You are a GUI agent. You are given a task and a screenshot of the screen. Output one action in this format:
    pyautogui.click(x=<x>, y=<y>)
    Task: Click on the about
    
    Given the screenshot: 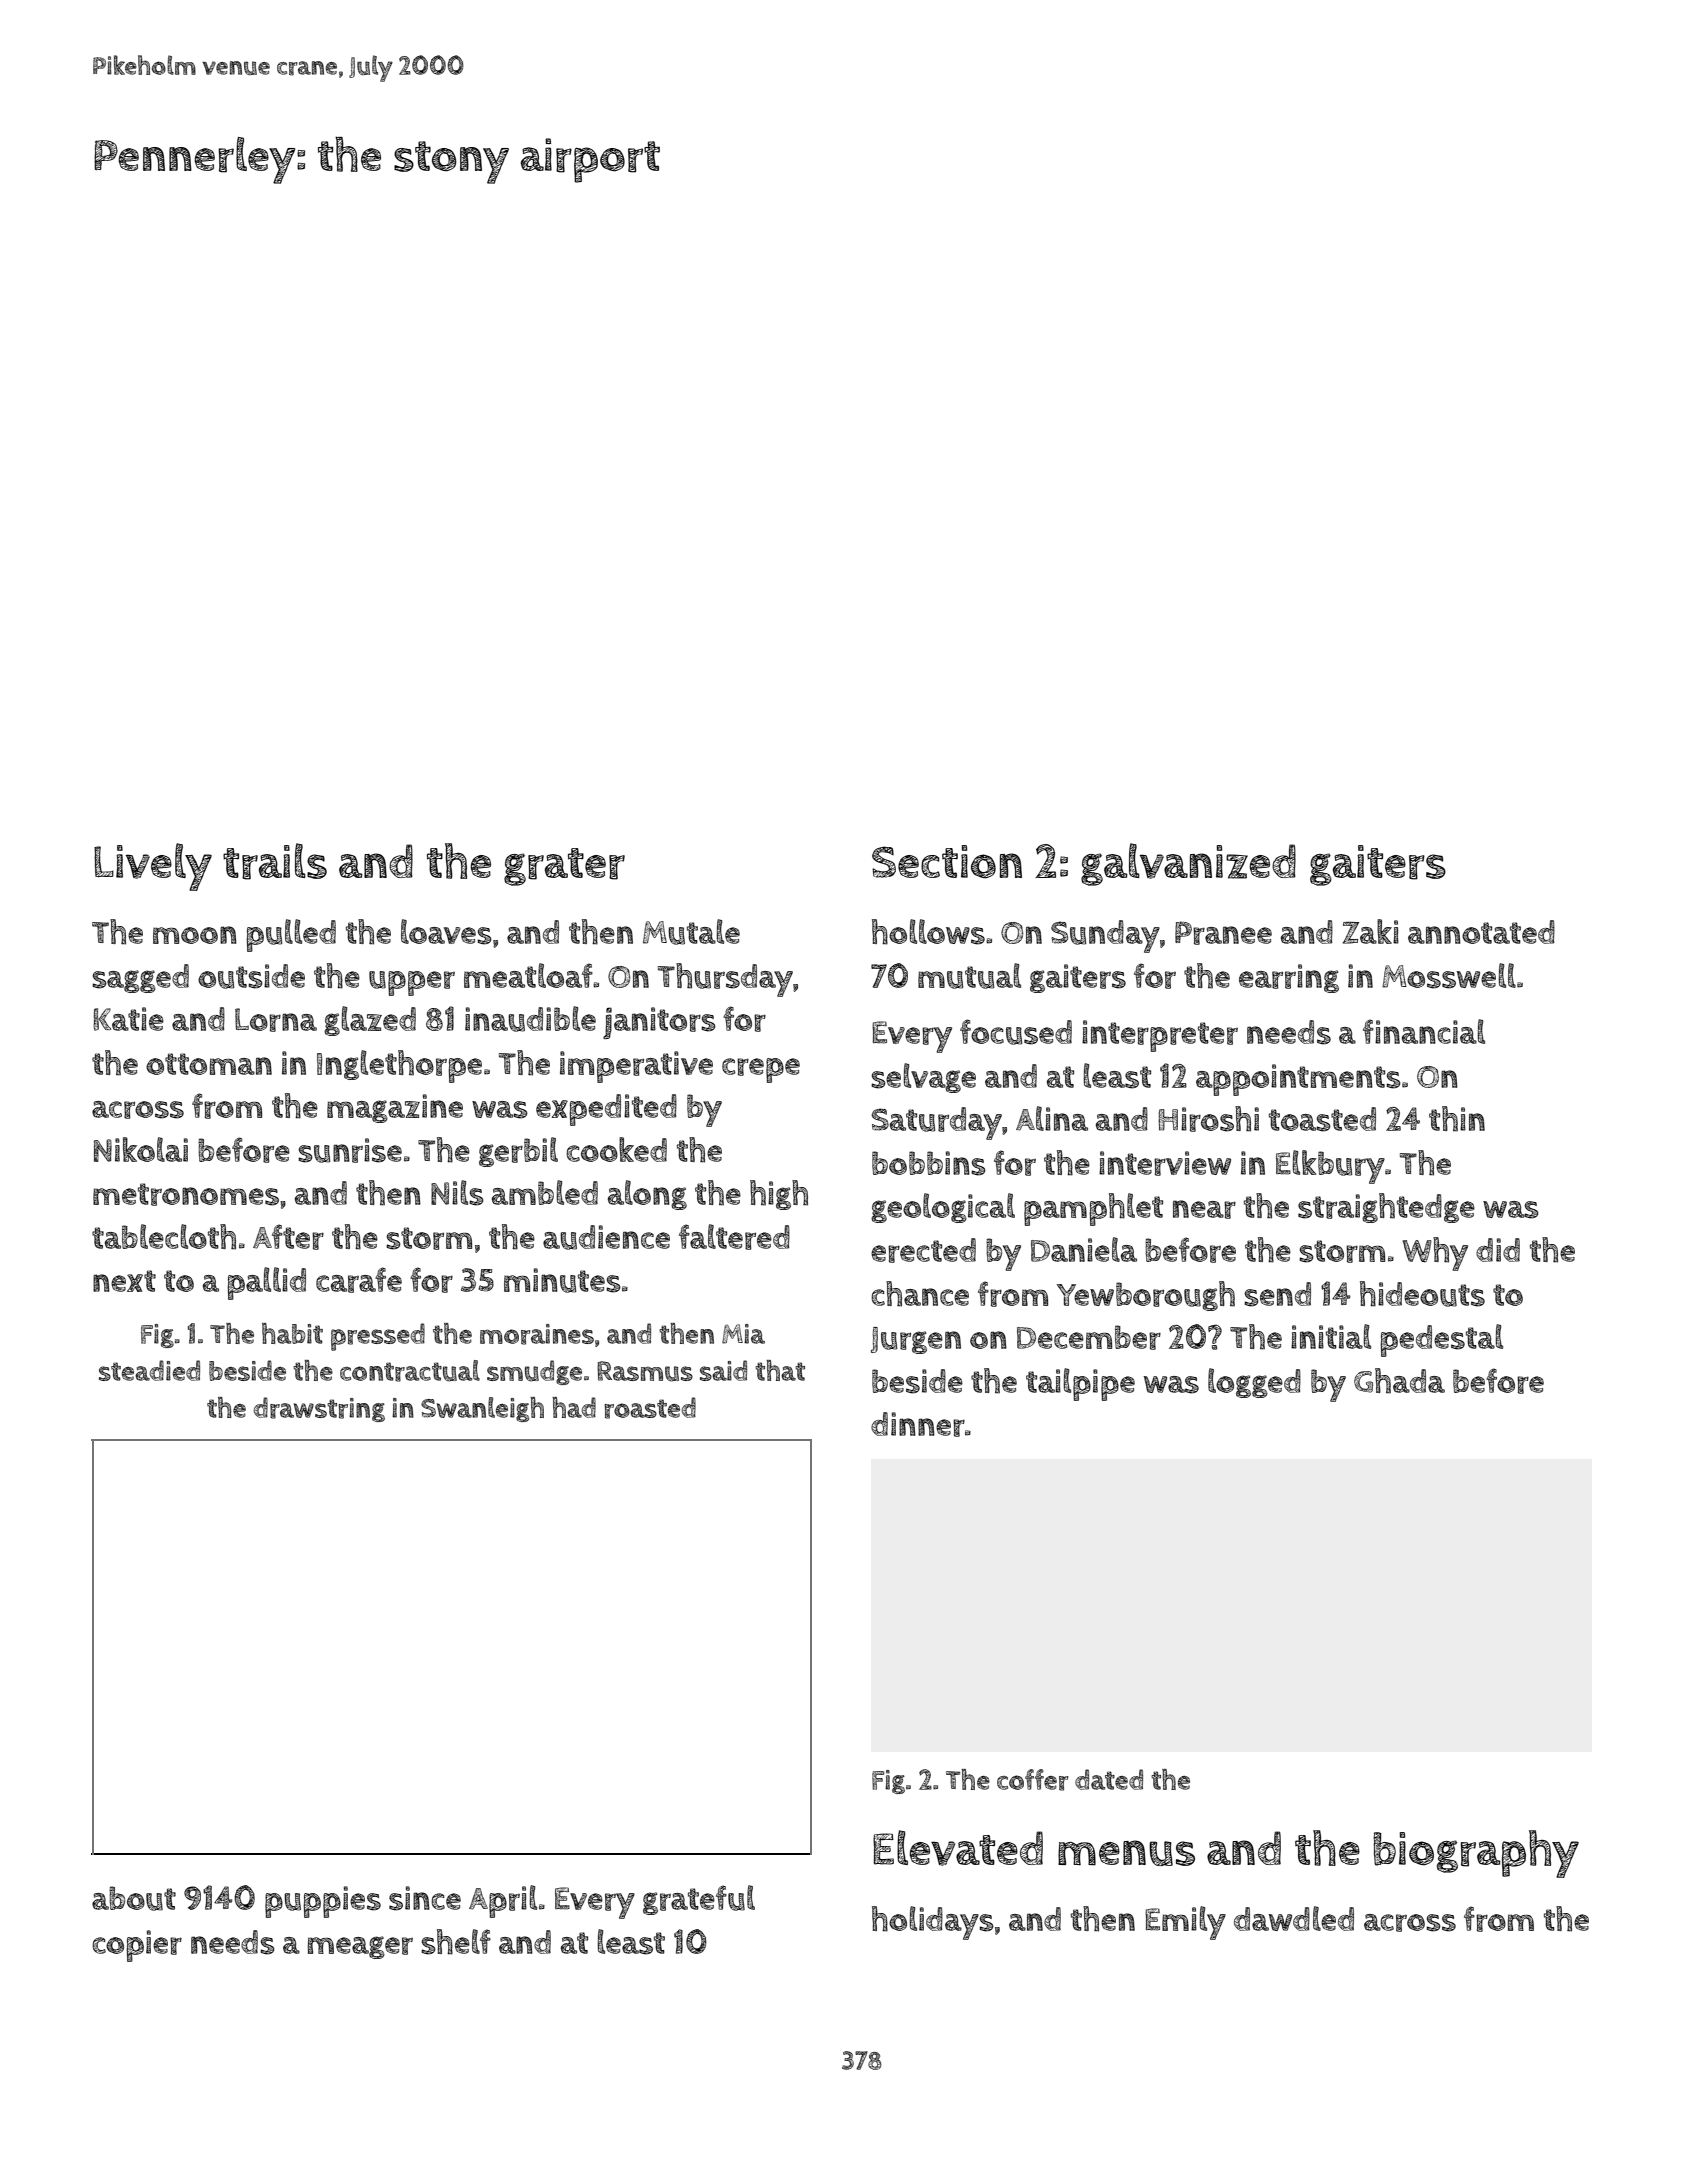 What is the action you would take?
    pyautogui.click(x=134, y=1898)
